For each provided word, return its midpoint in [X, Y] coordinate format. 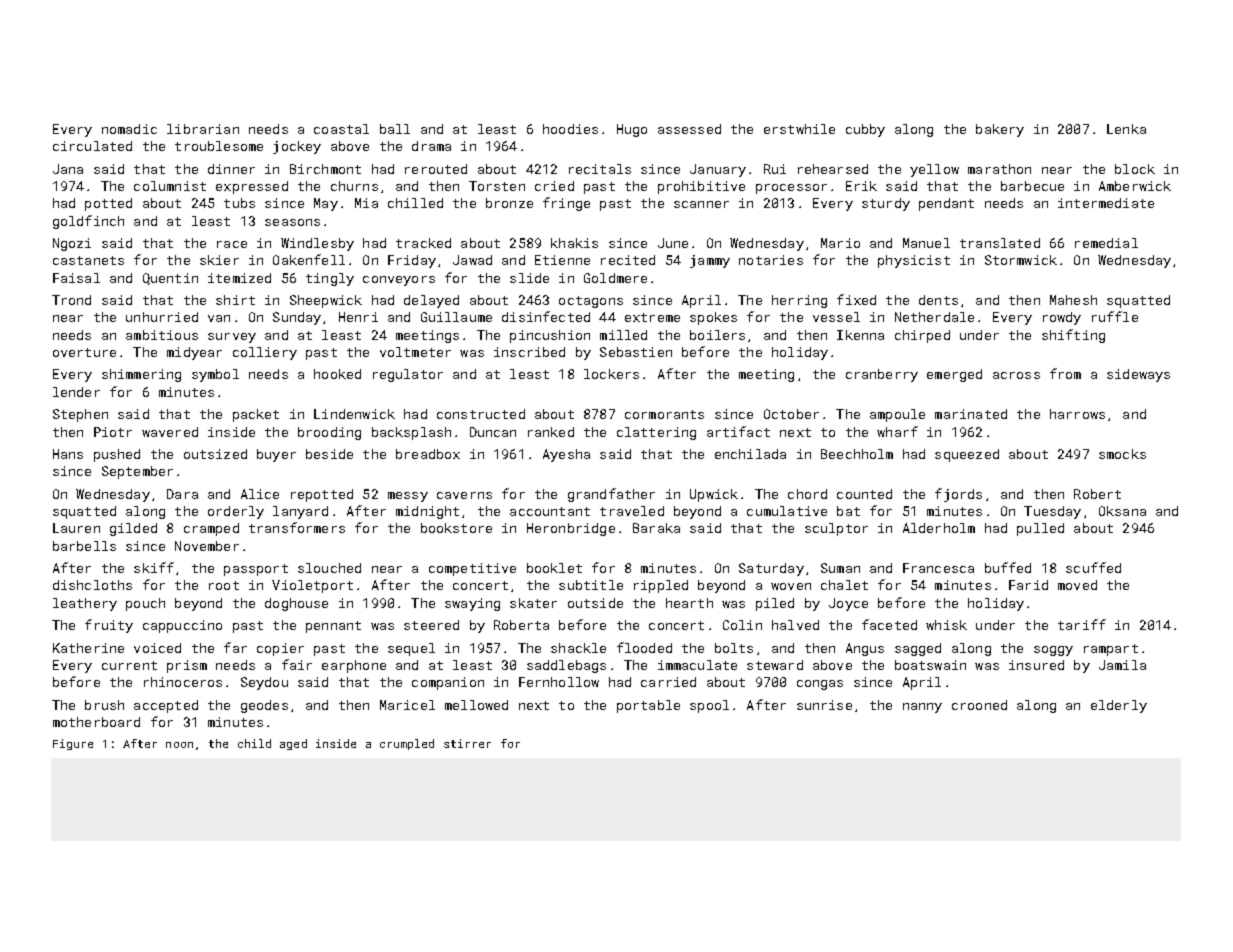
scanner [701, 204]
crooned [979, 705]
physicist [914, 261]
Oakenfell [309, 259]
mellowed [476, 705]
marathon [999, 169]
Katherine [88, 648]
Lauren [76, 528]
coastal [341, 129]
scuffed [1093, 567]
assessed [689, 129]
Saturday [771, 569]
